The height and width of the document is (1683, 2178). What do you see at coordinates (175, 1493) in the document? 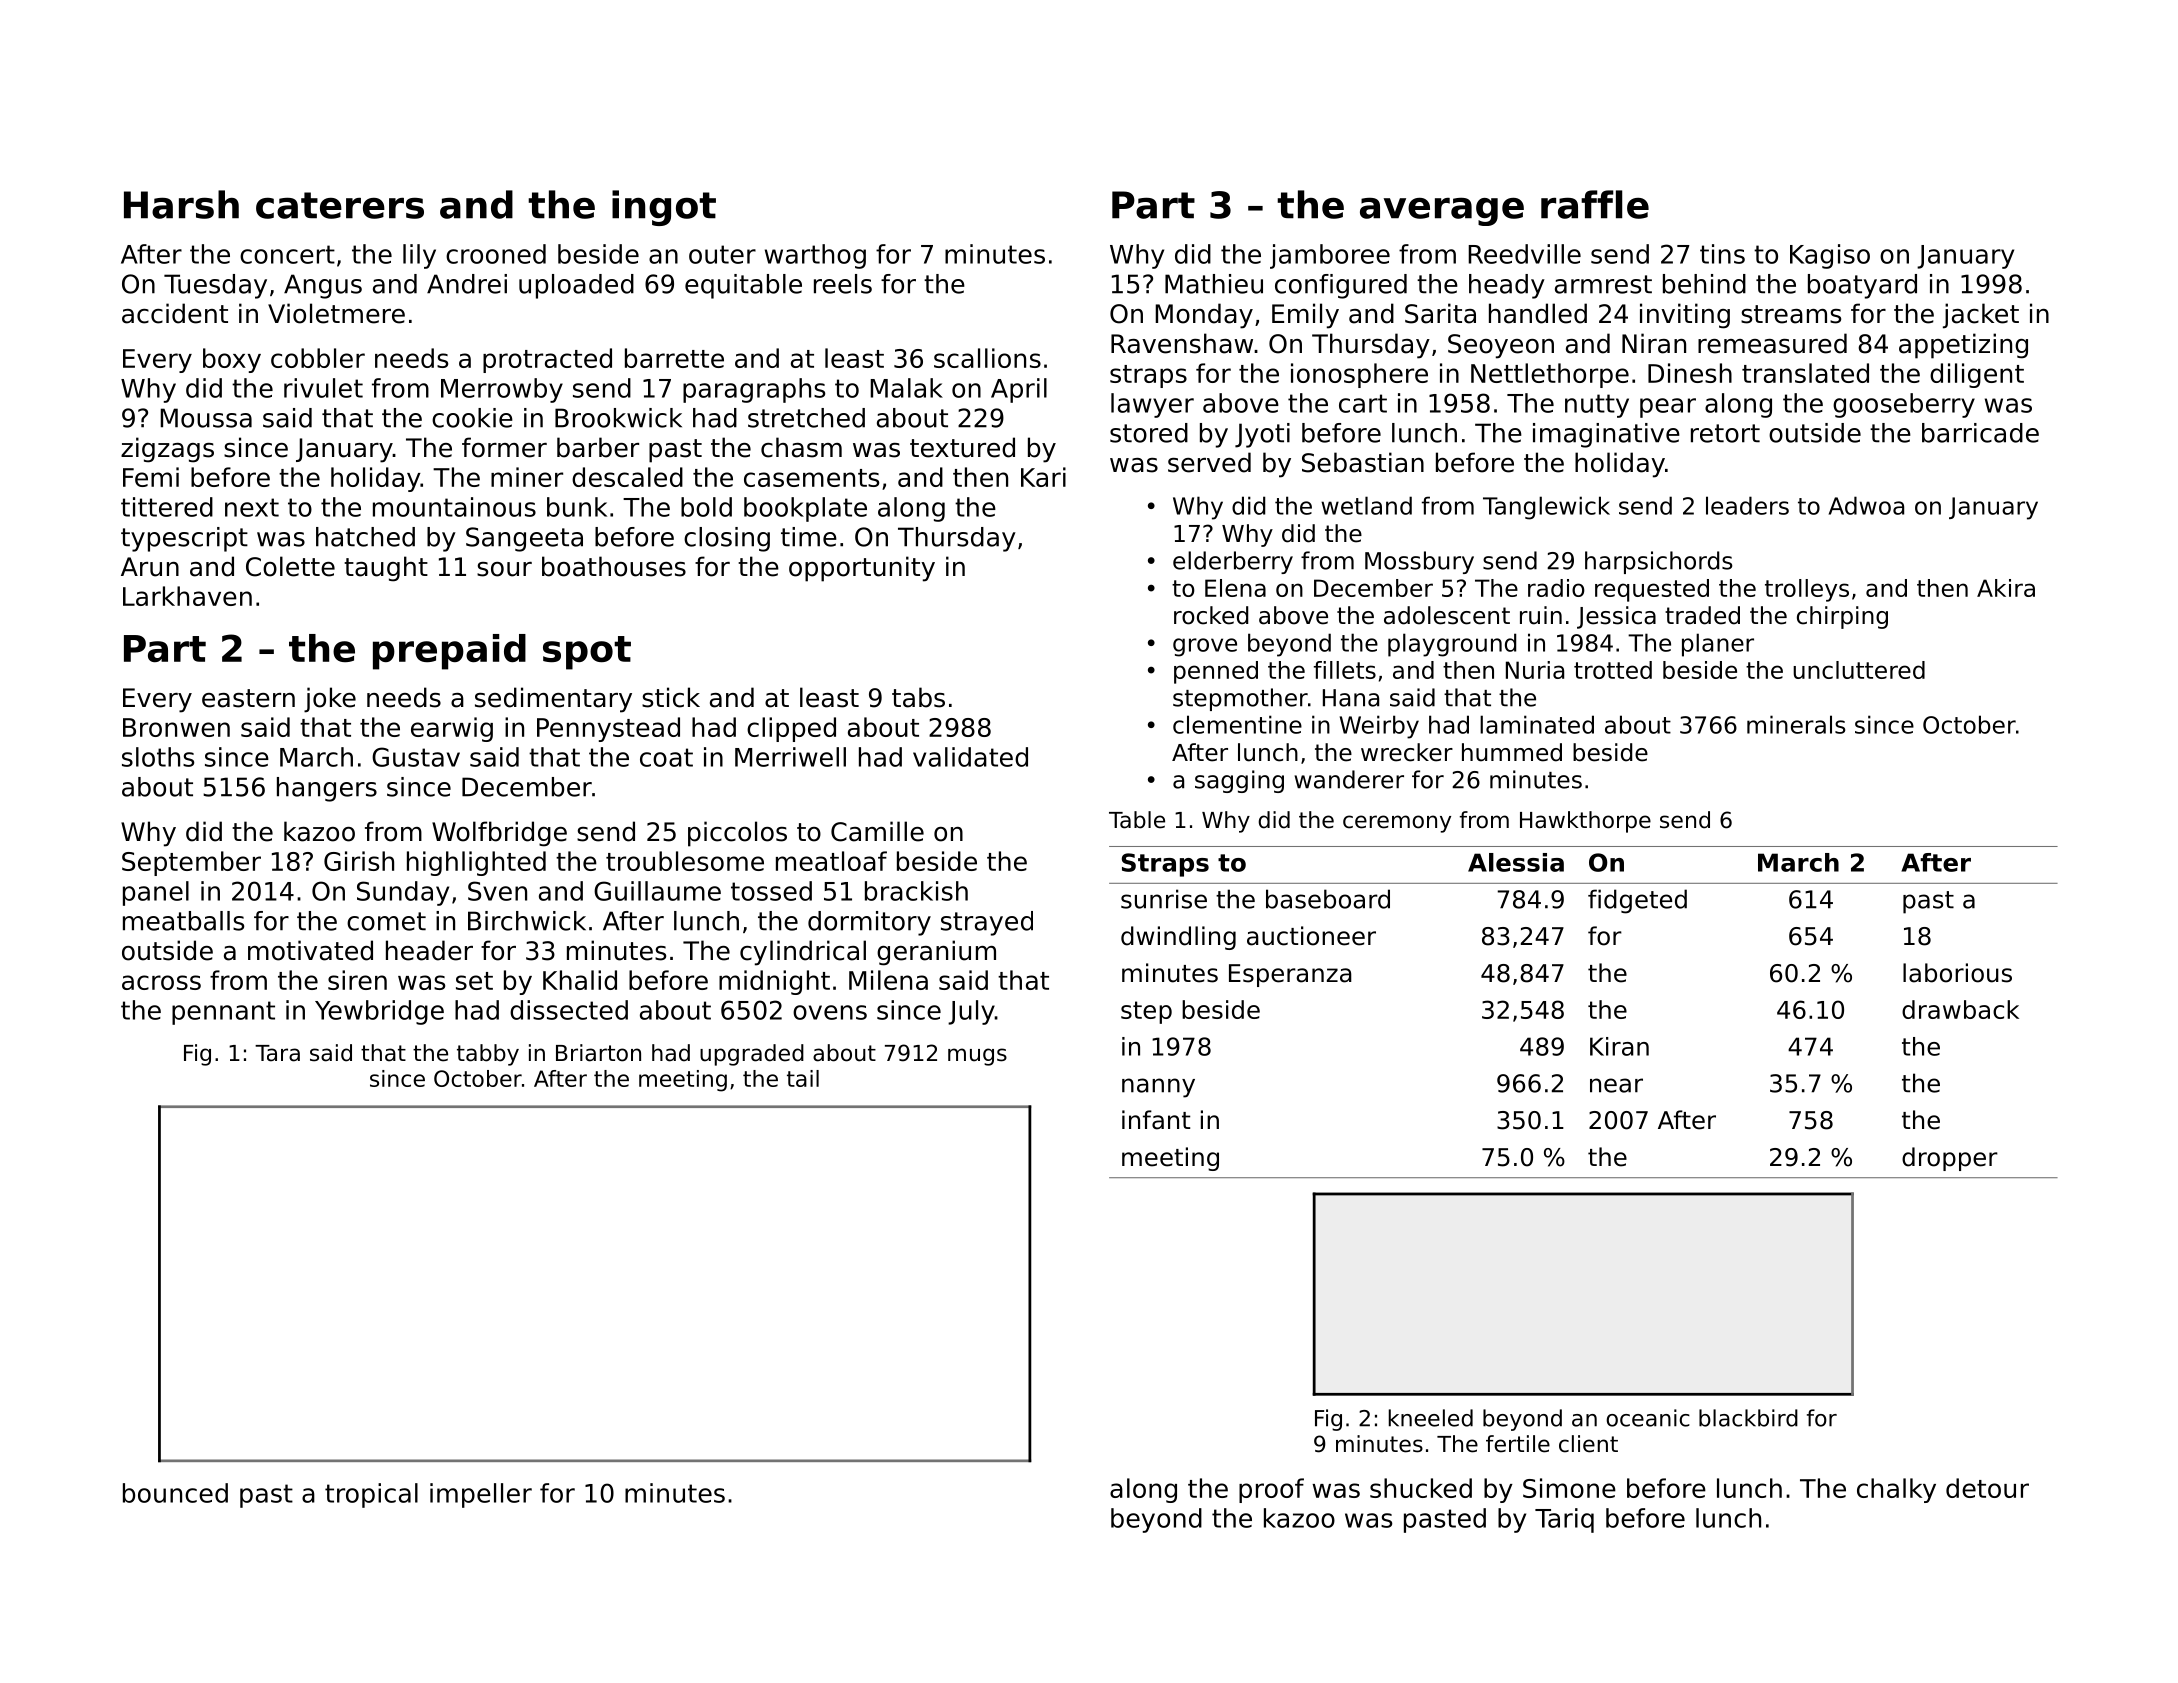
I see `bounced` at bounding box center [175, 1493].
